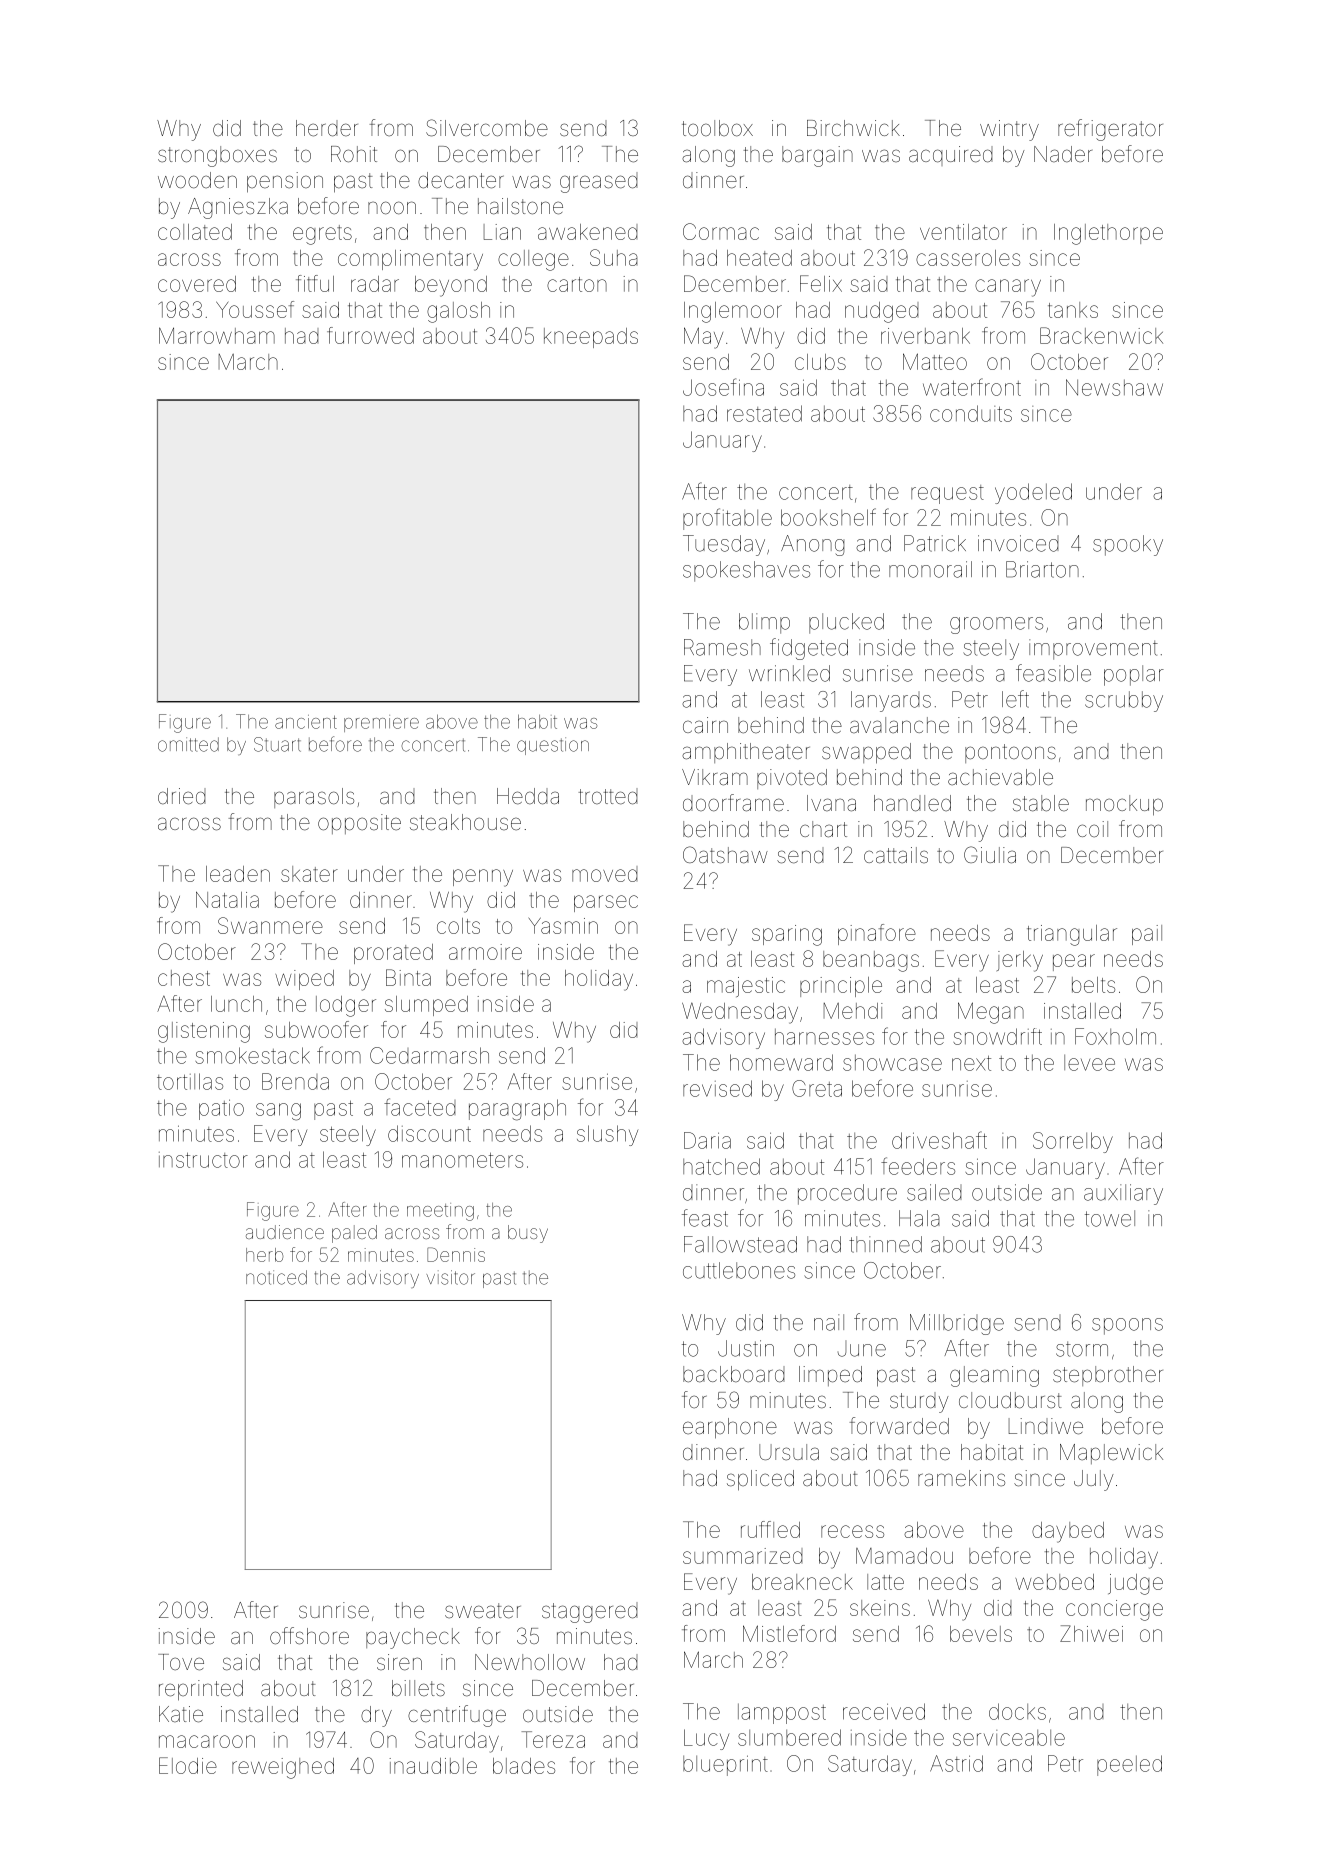 The image size is (1321, 1868). Describe the element at coordinates (370, 335) in the screenshot. I see `furrowed` at that location.
